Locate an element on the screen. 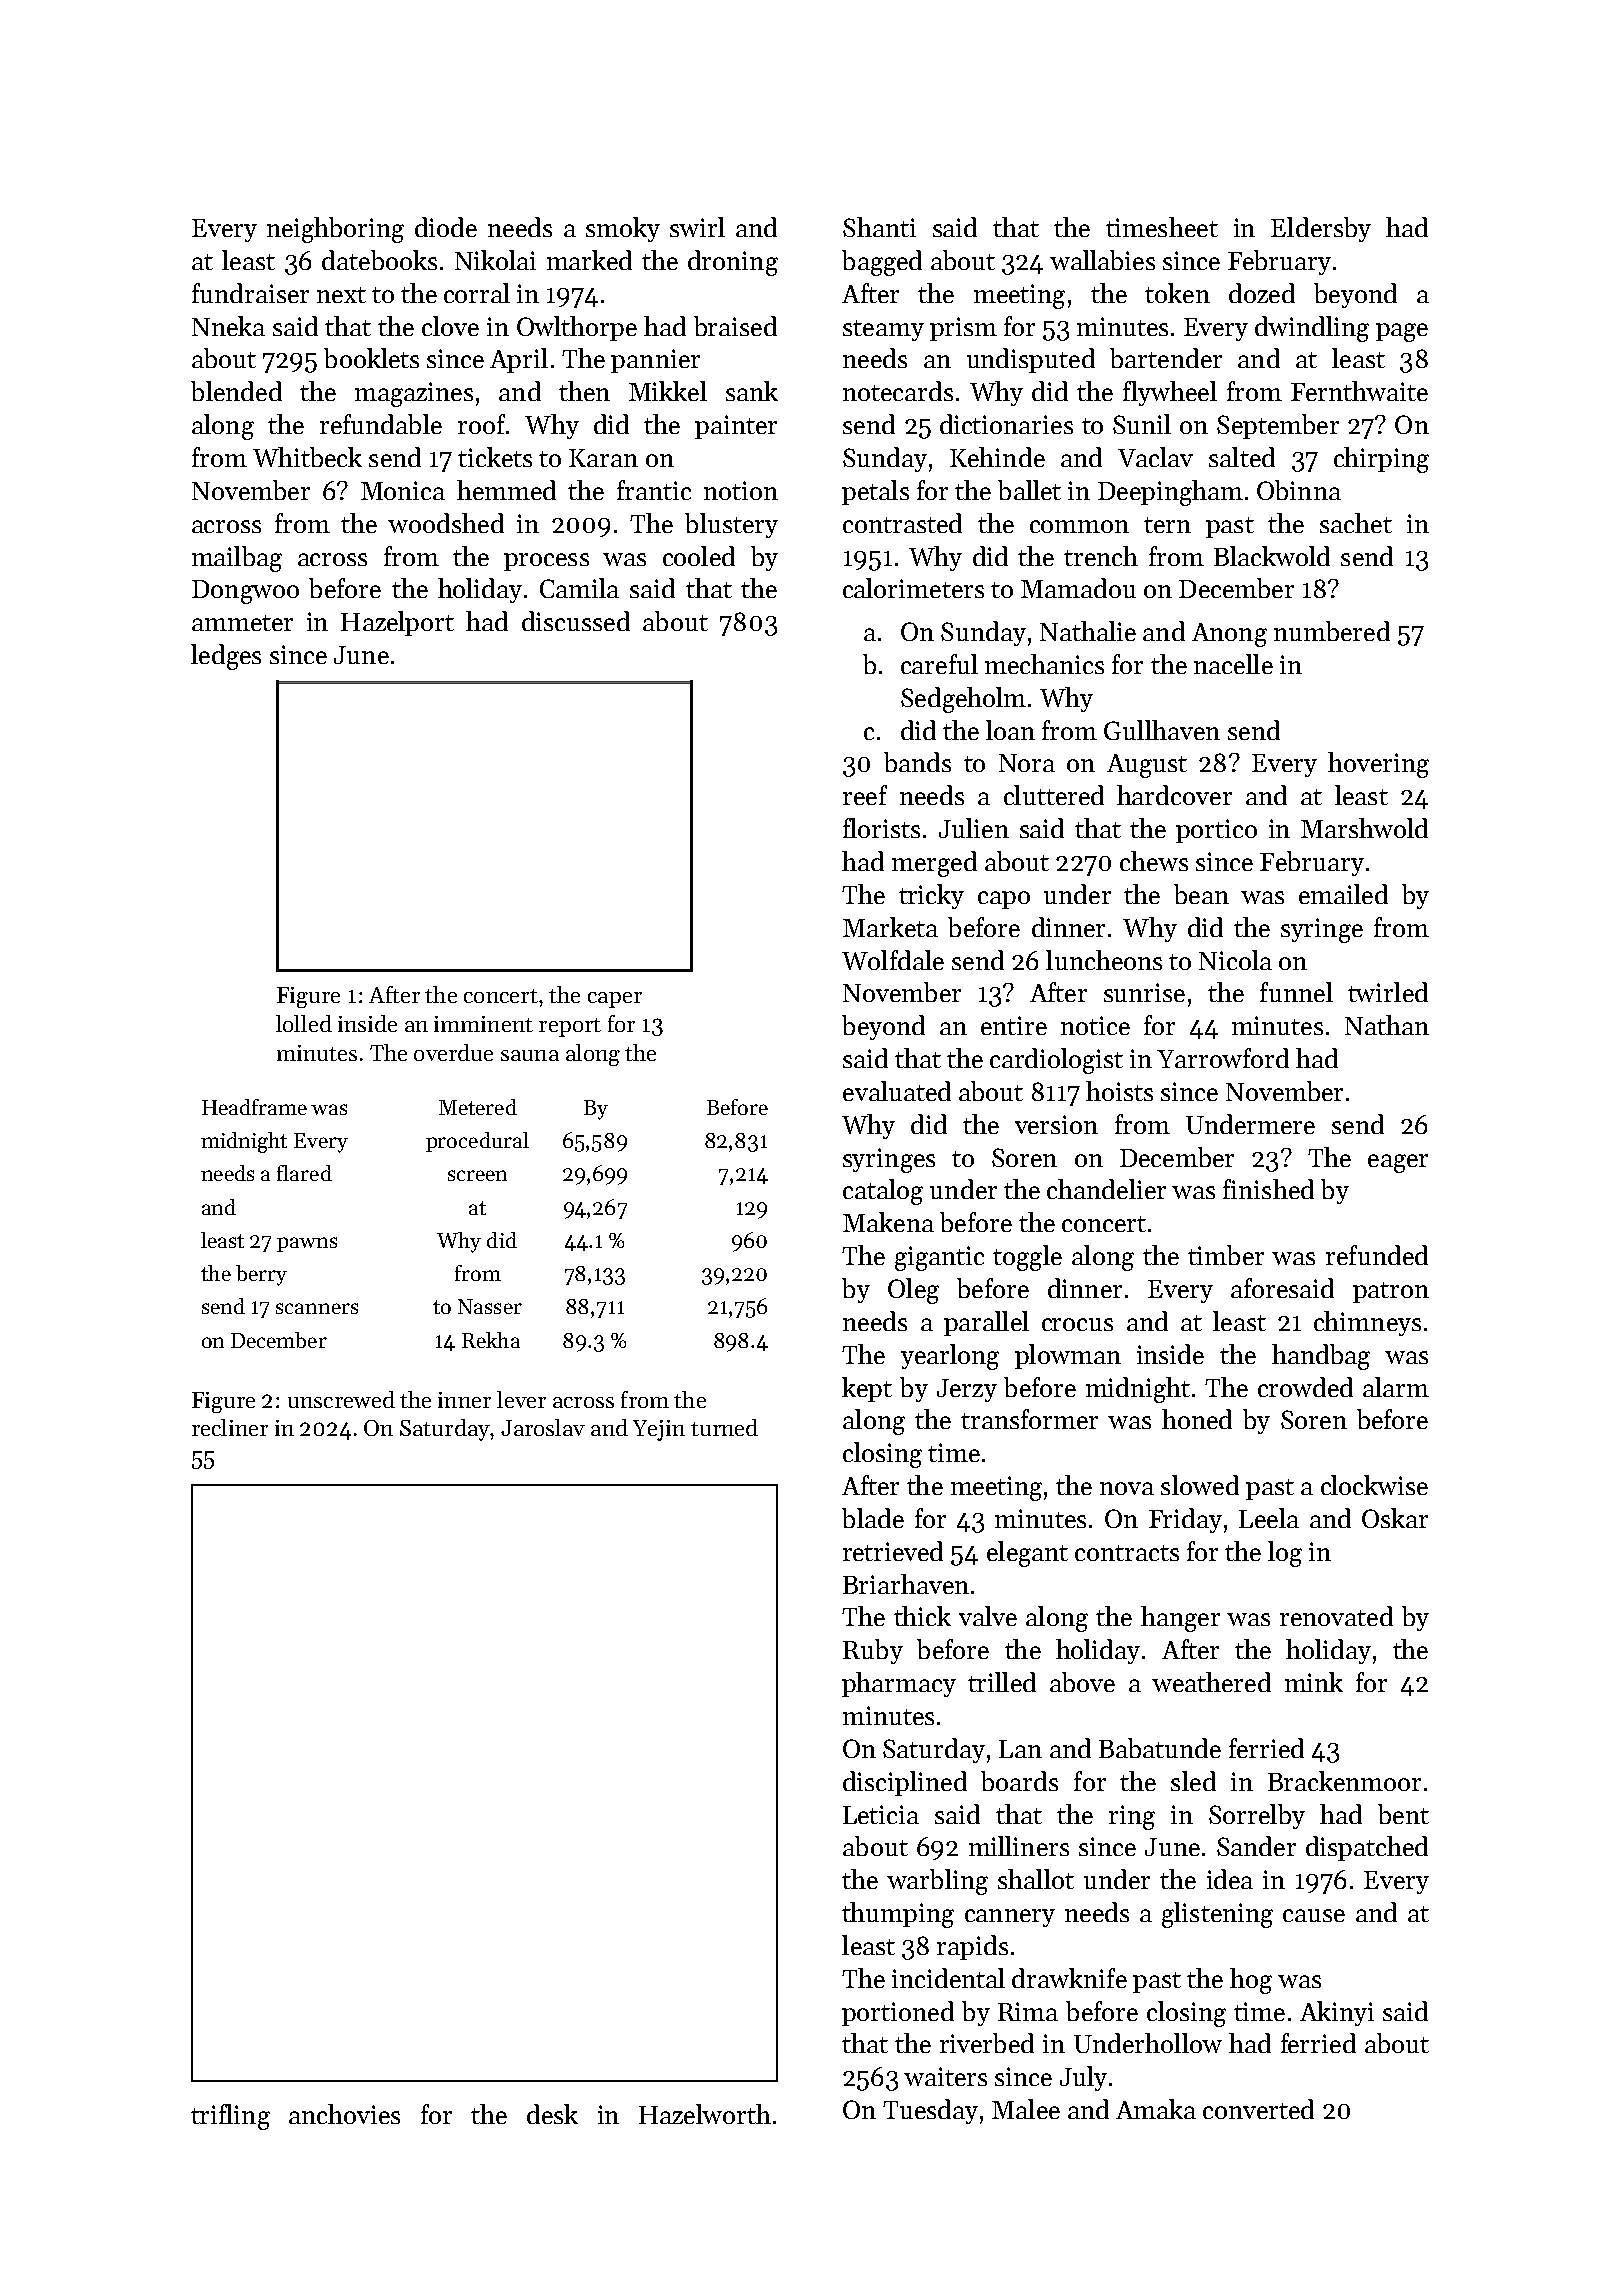  refundable is located at coordinates (381, 424).
